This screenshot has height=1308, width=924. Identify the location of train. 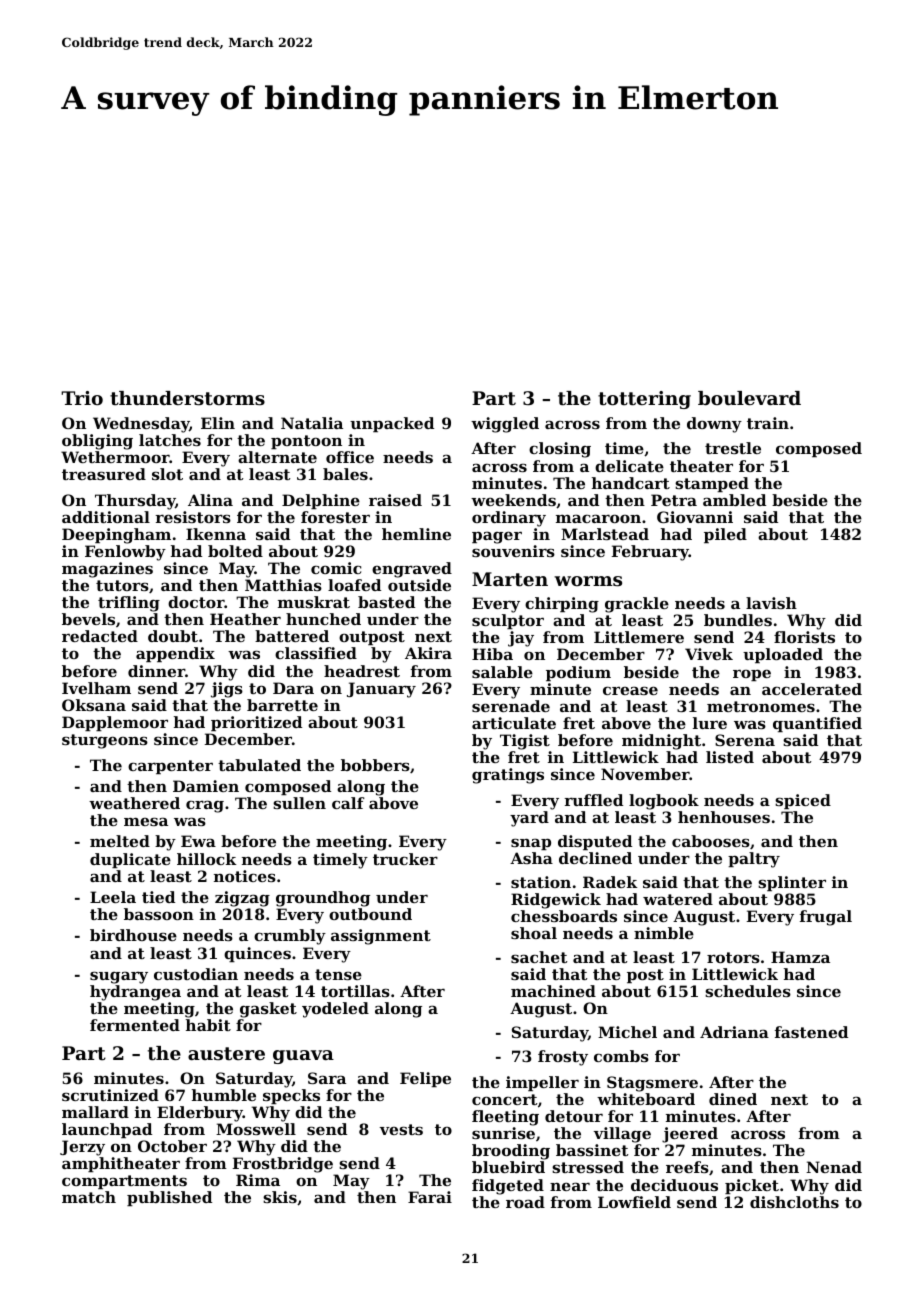
(768, 423).
